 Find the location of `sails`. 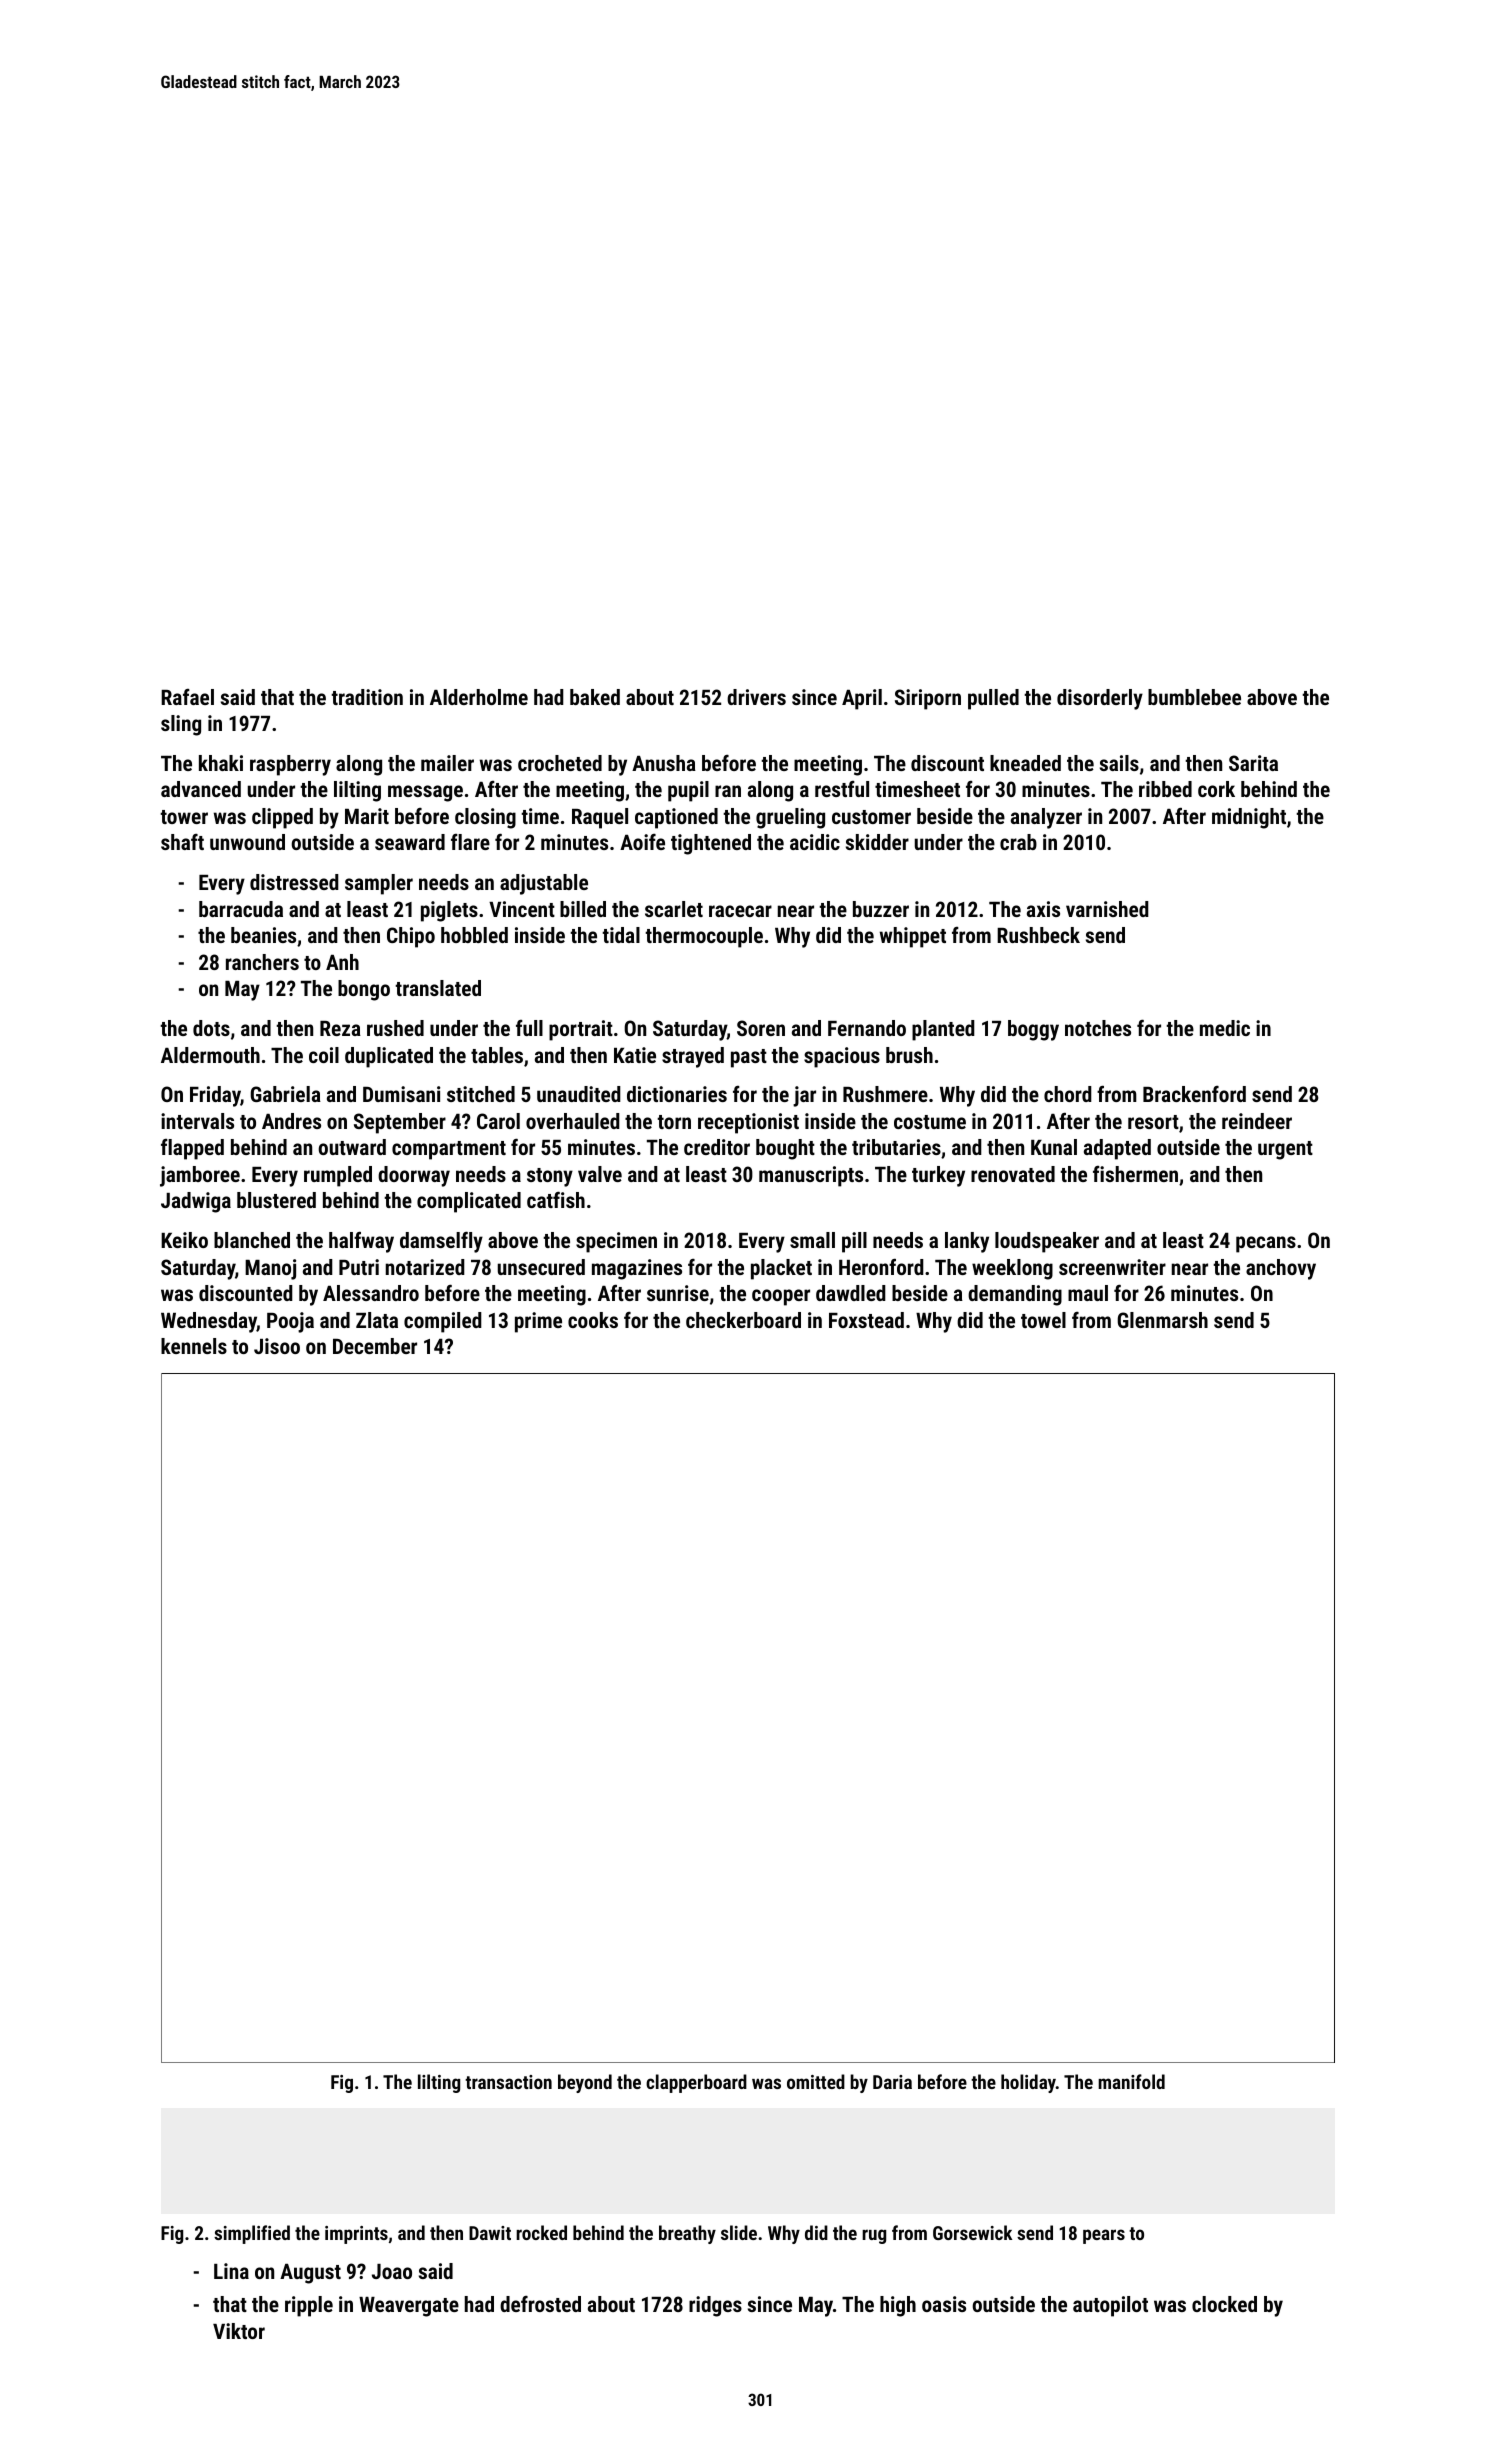

sails is located at coordinates (1119, 763).
